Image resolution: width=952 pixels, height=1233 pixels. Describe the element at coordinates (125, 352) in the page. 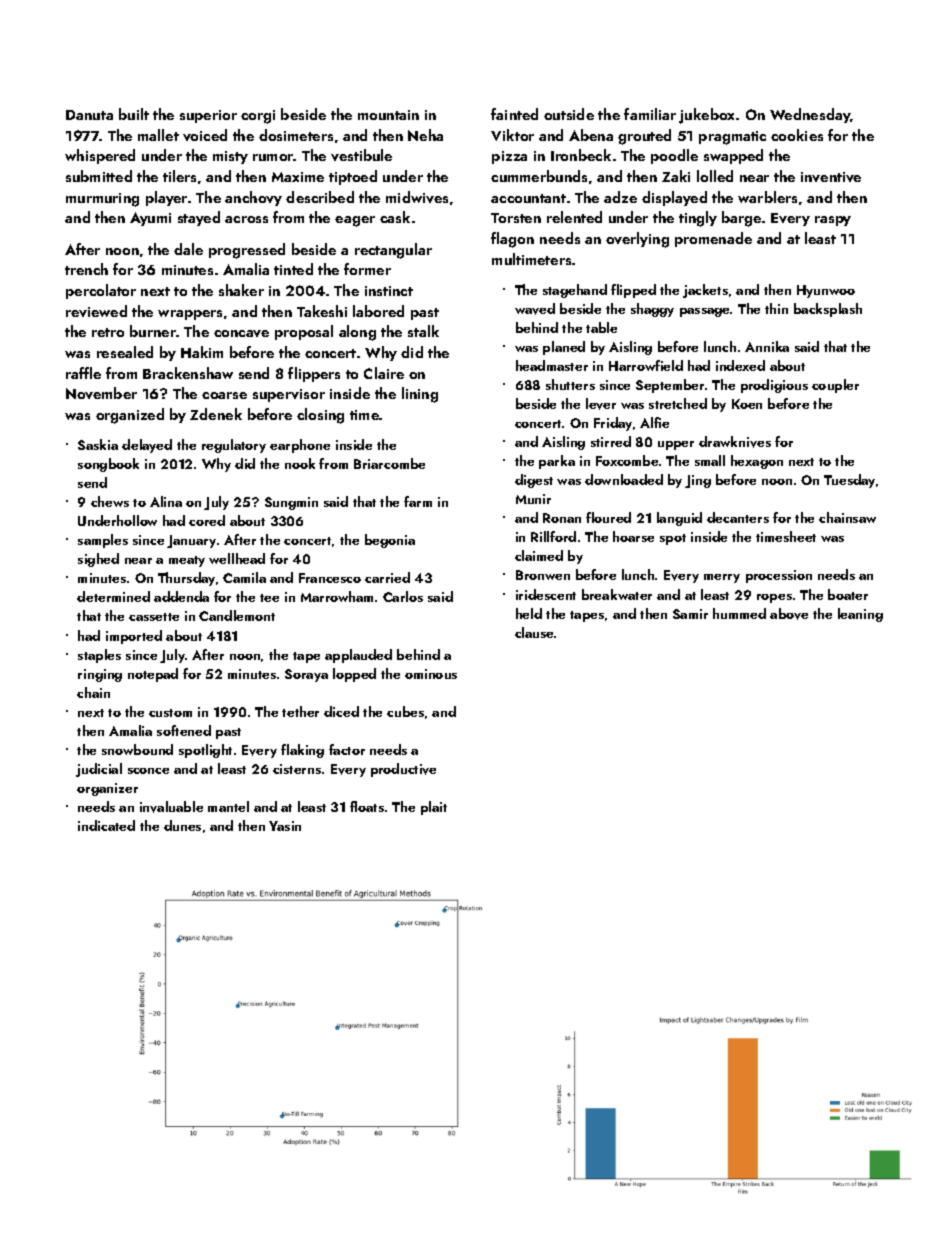

I see `resealed` at that location.
